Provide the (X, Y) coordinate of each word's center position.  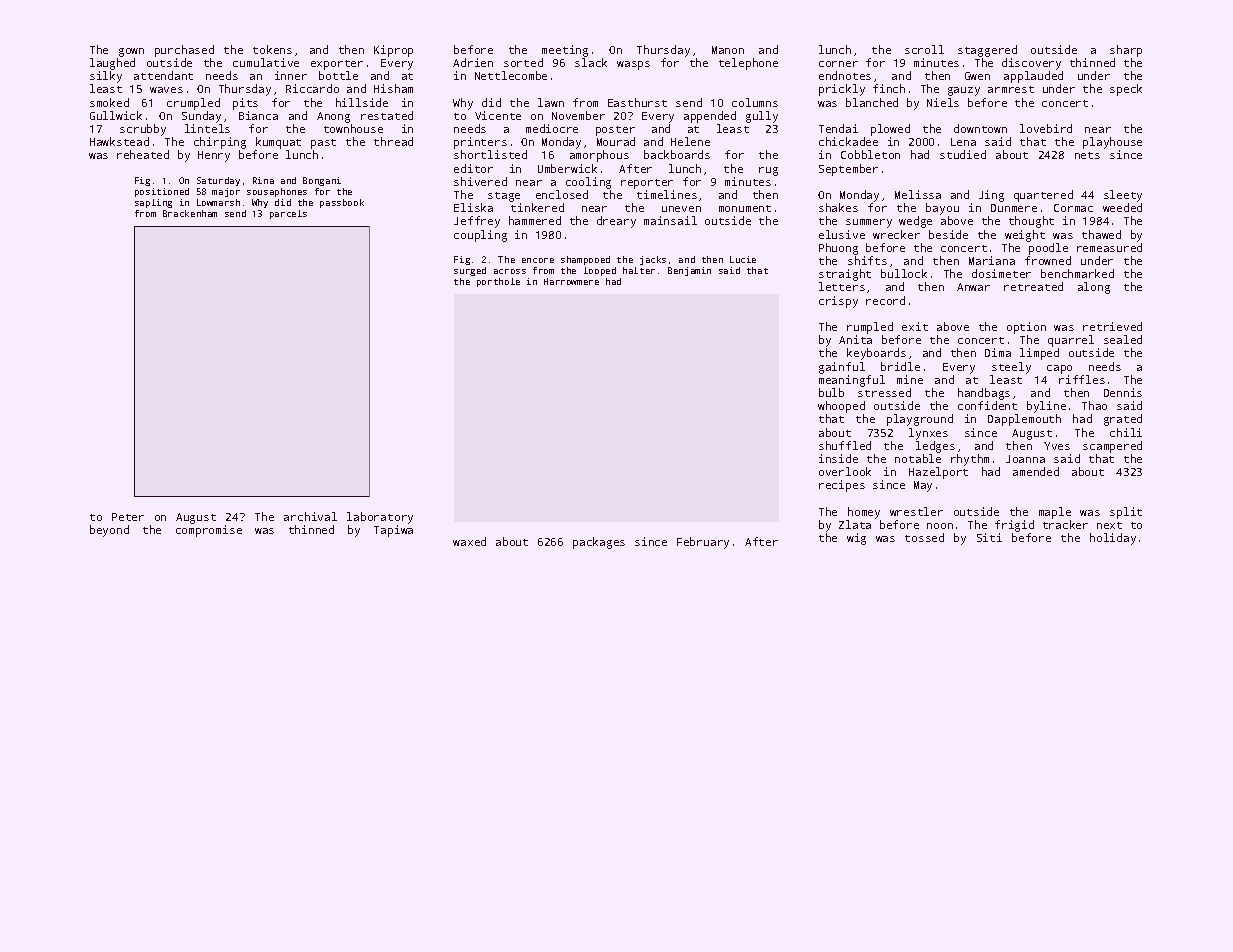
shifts (867, 260)
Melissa (918, 194)
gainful (842, 368)
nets (1087, 155)
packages (599, 543)
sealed (1123, 339)
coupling (480, 236)
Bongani (322, 181)
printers (480, 143)
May (923, 486)
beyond (109, 531)
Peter (128, 517)
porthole (498, 282)
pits (245, 104)
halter (639, 270)
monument (745, 208)
